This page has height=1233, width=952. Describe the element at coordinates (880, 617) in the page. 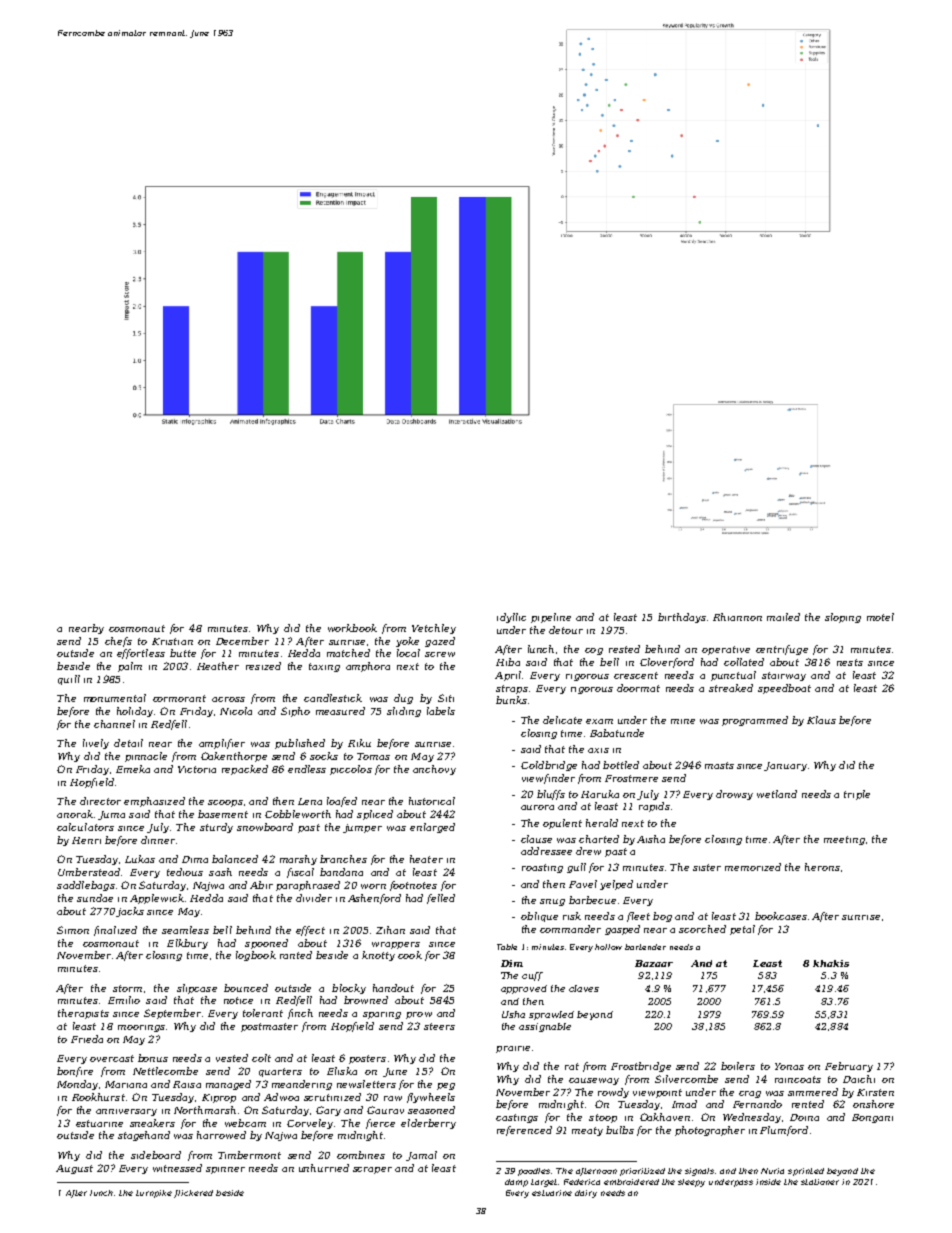

I see `motel` at that location.
